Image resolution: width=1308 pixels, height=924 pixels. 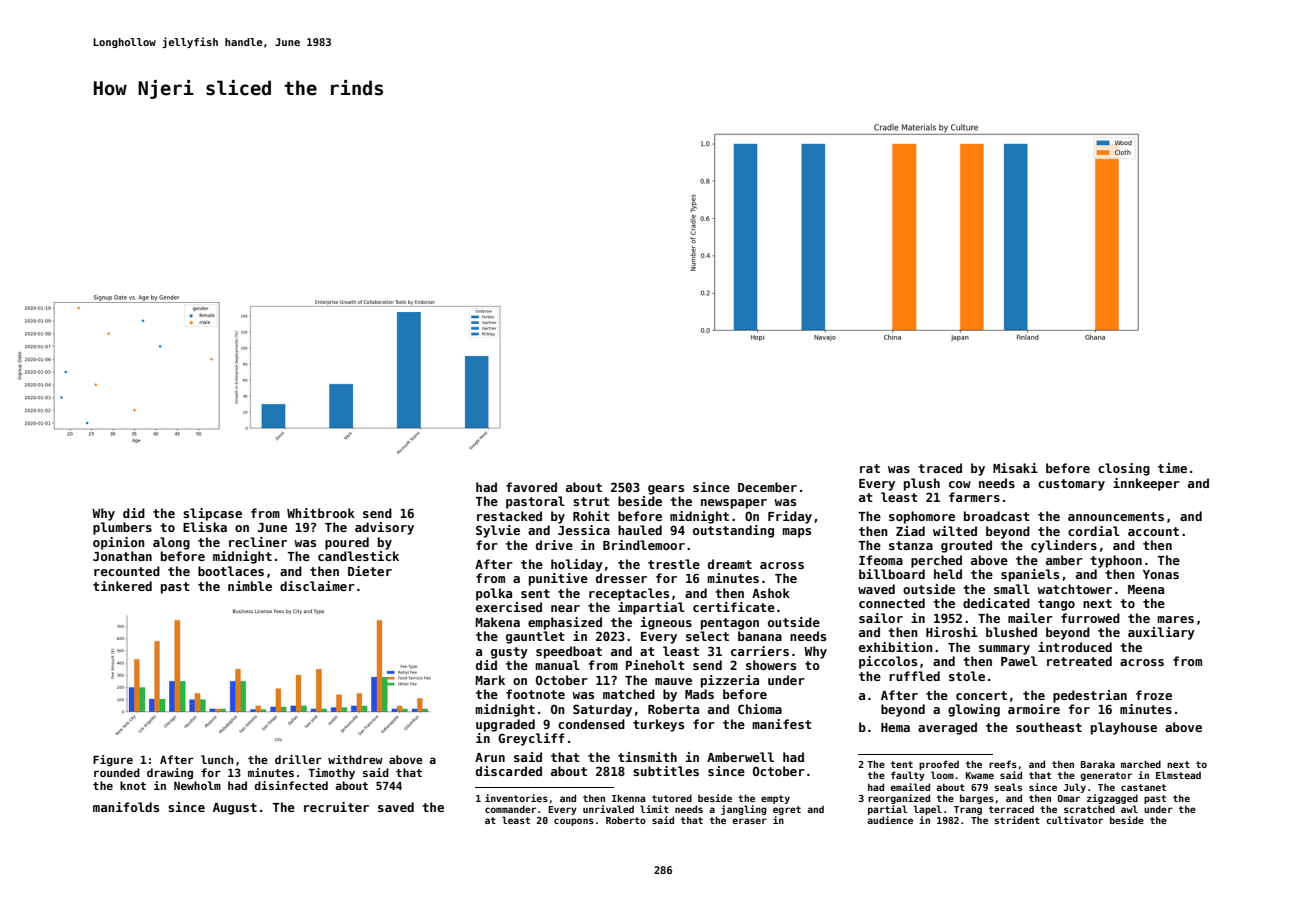 I want to click on traced, so click(x=940, y=468).
